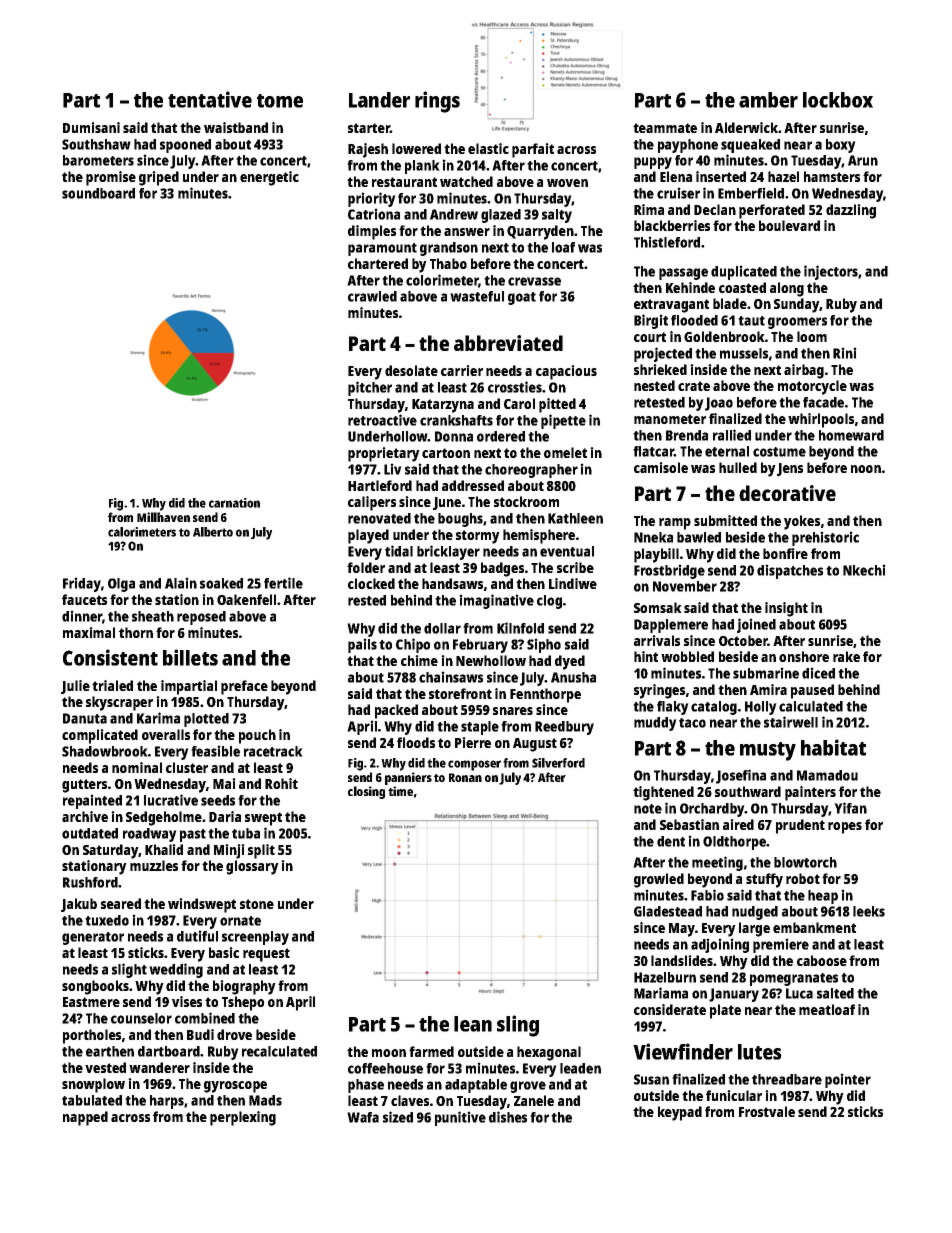 The image size is (952, 1233). Describe the element at coordinates (838, 100) in the screenshot. I see `lockbox` at that location.
